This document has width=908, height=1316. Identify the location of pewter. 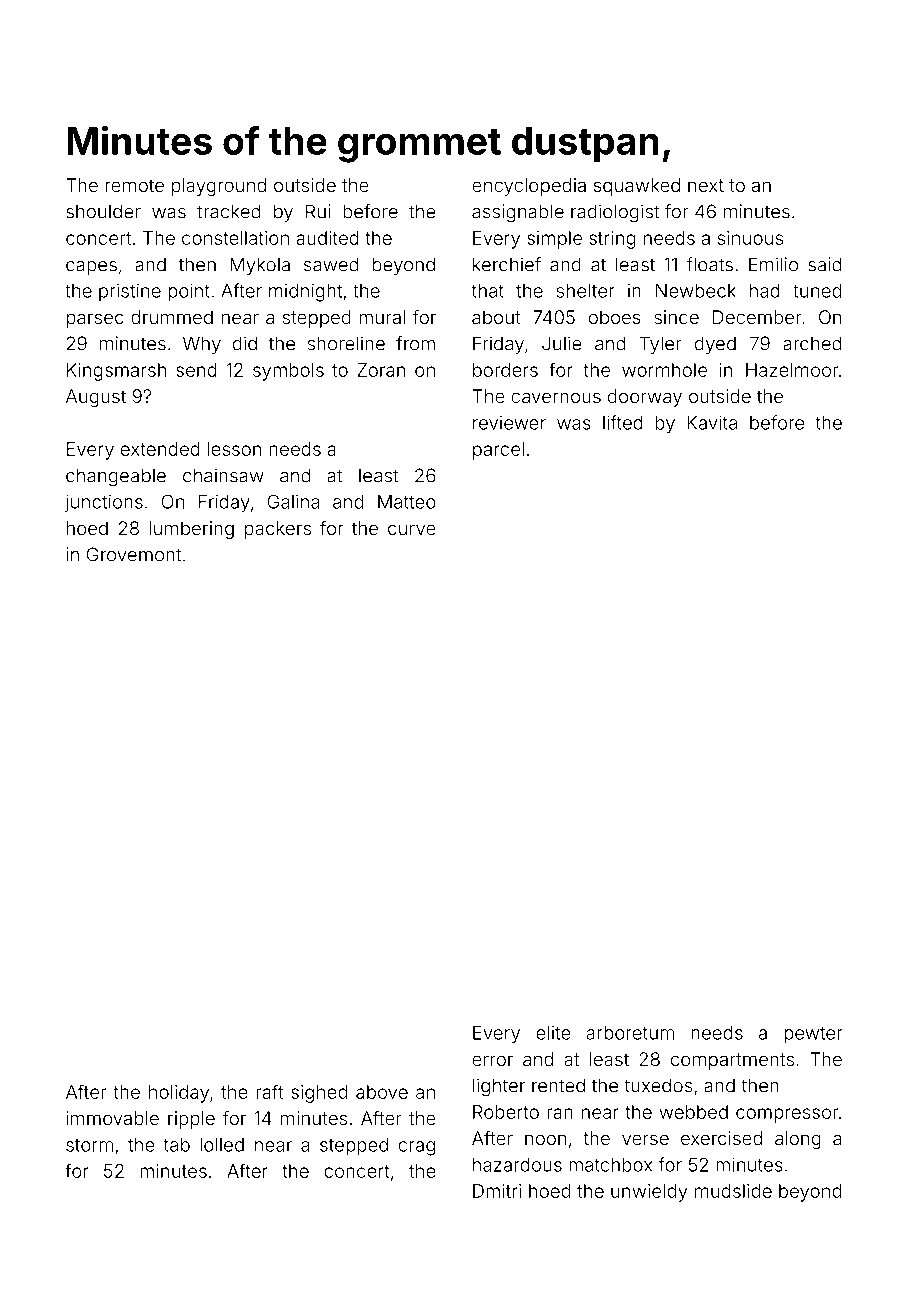
(813, 1035).
